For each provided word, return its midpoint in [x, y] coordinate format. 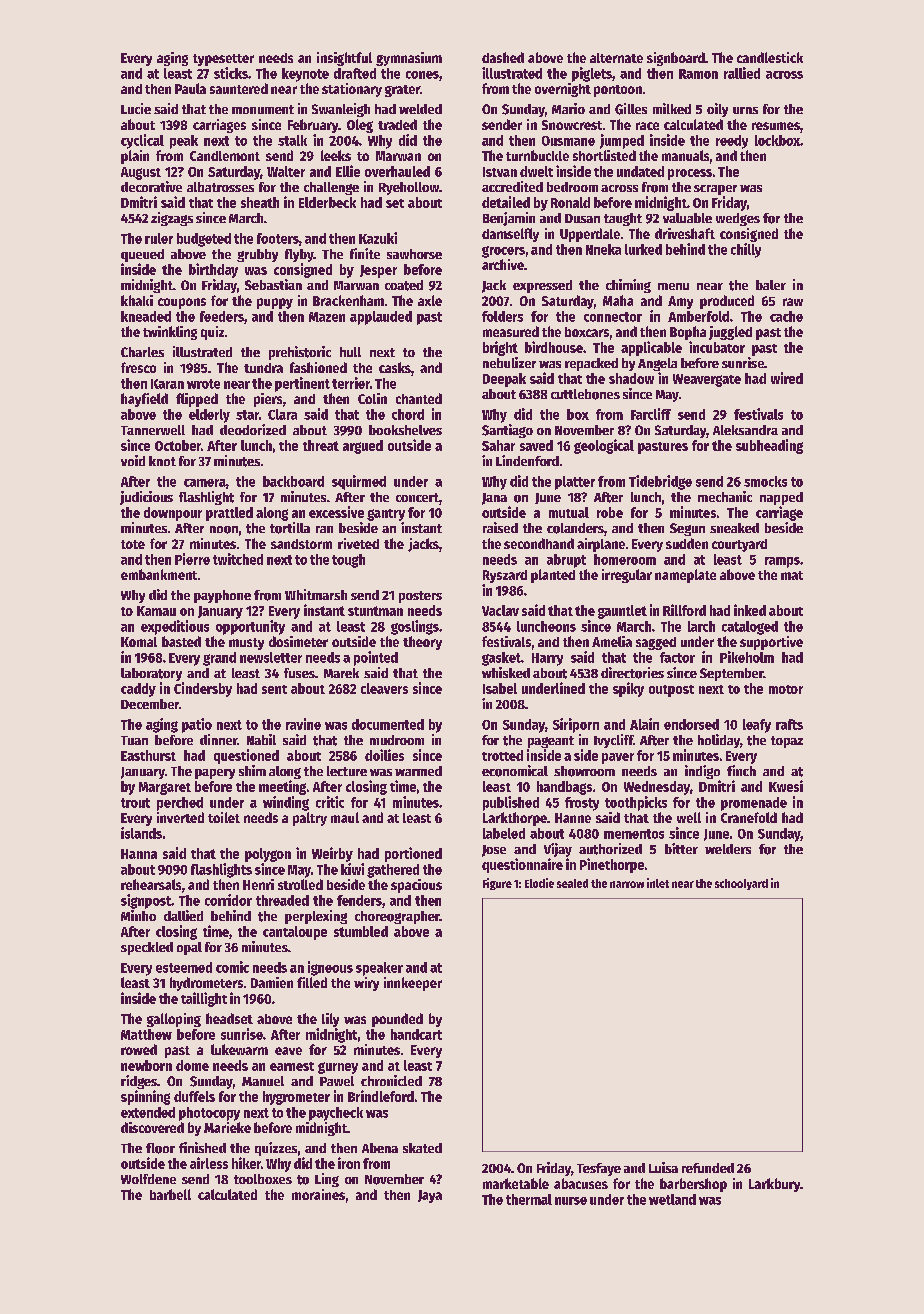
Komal [139, 642]
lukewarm [239, 1049]
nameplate [685, 576]
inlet [658, 883]
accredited [512, 186]
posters [420, 597]
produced [727, 302]
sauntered [239, 88]
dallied [183, 915]
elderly [209, 416]
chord [408, 414]
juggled [730, 333]
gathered [393, 871]
